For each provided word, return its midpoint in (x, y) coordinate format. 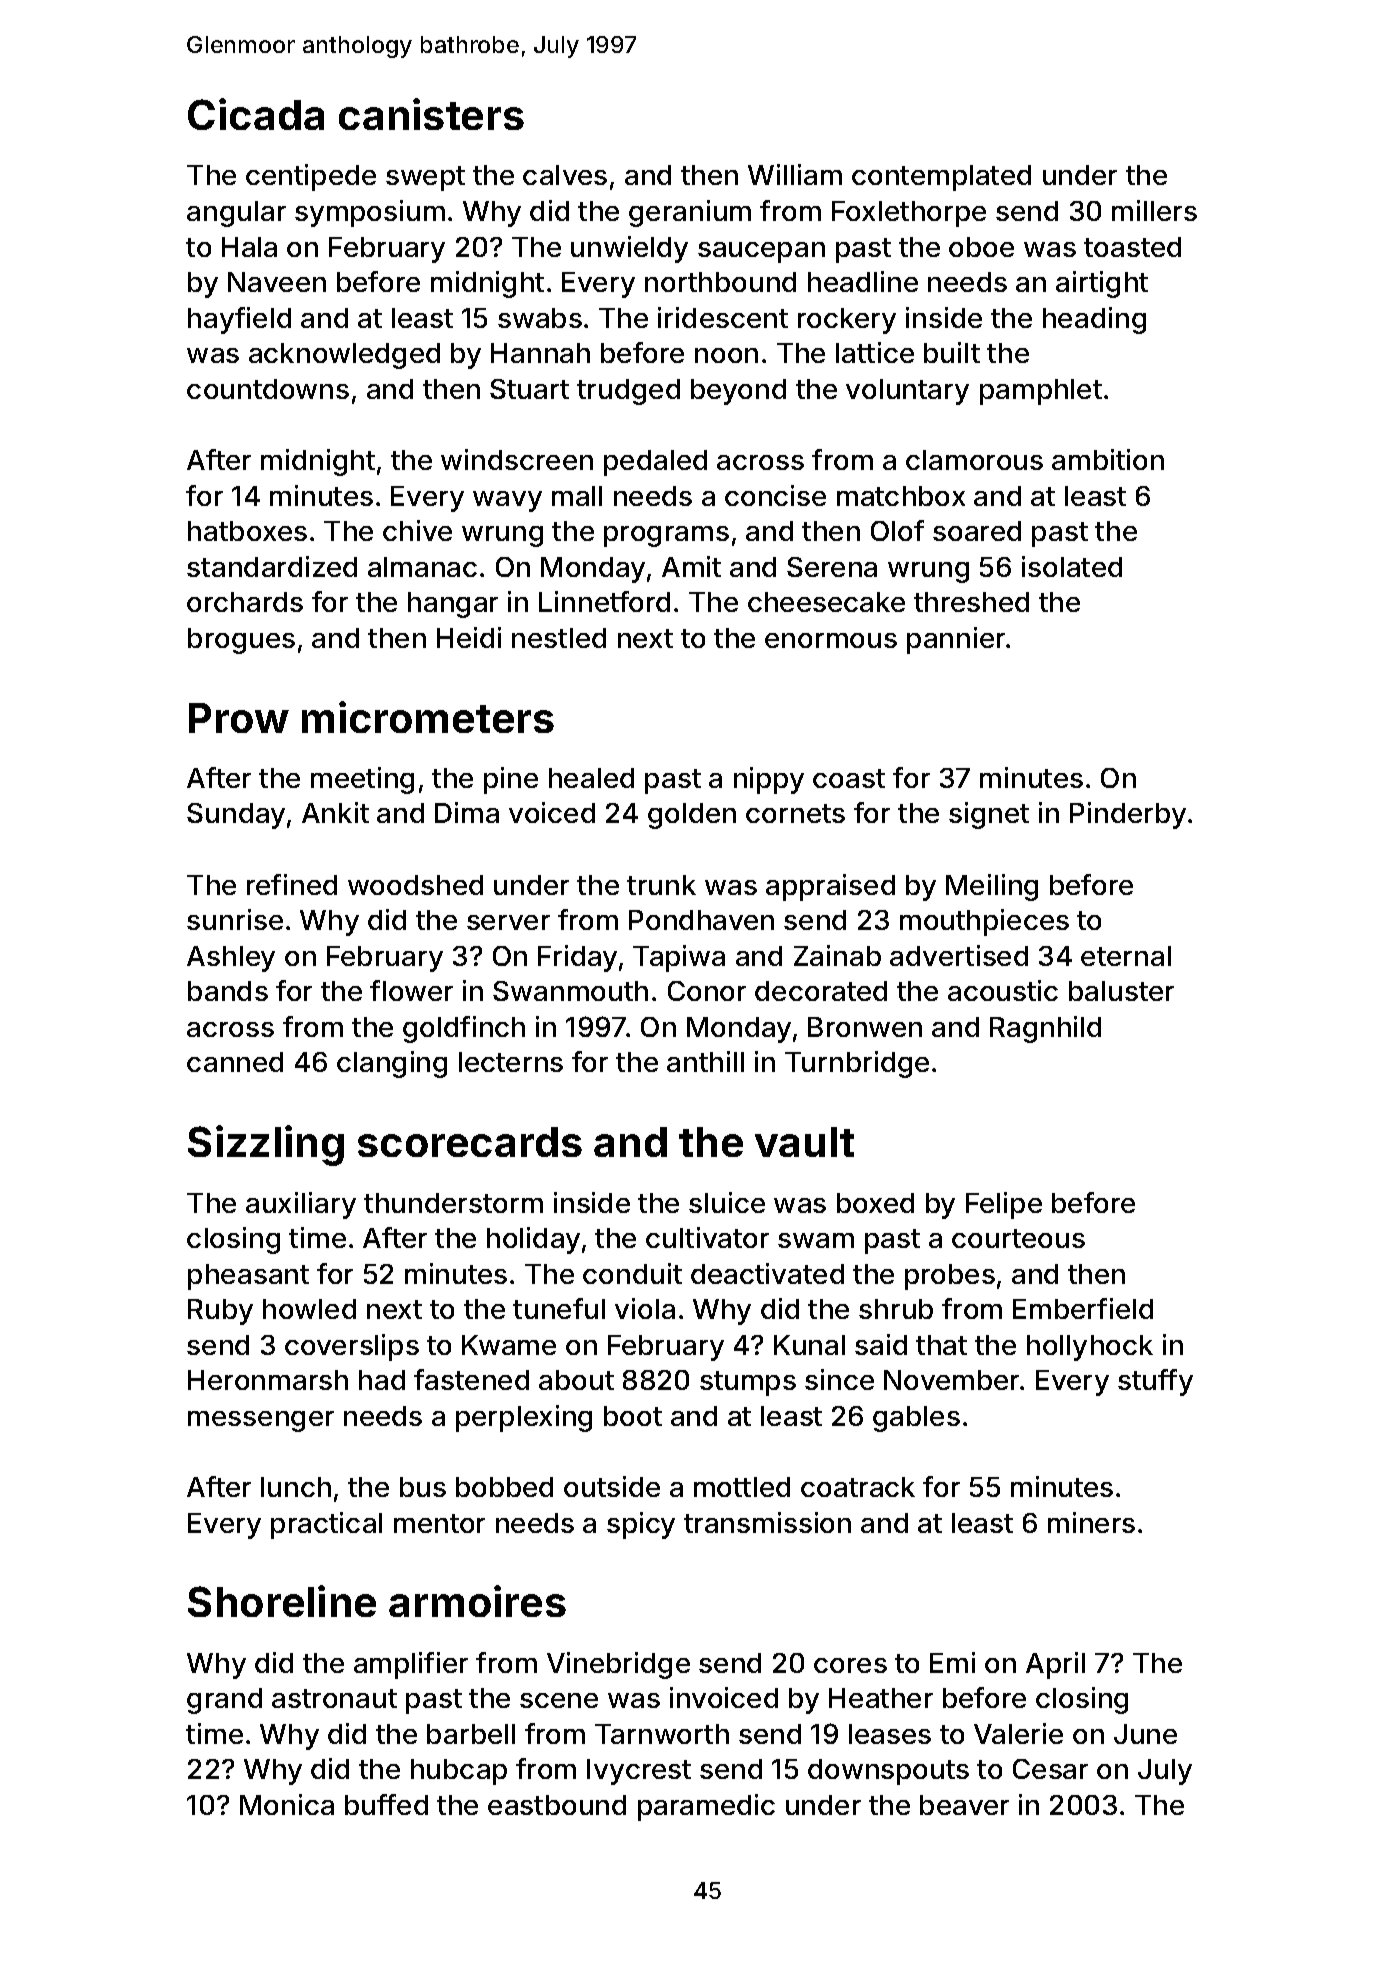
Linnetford (604, 601)
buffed (386, 1804)
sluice (727, 1202)
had (382, 1380)
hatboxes (247, 531)
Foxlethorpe (909, 214)
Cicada (256, 114)
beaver (964, 1805)
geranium (690, 213)
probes (950, 1277)
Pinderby (1128, 815)
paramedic (706, 1807)
